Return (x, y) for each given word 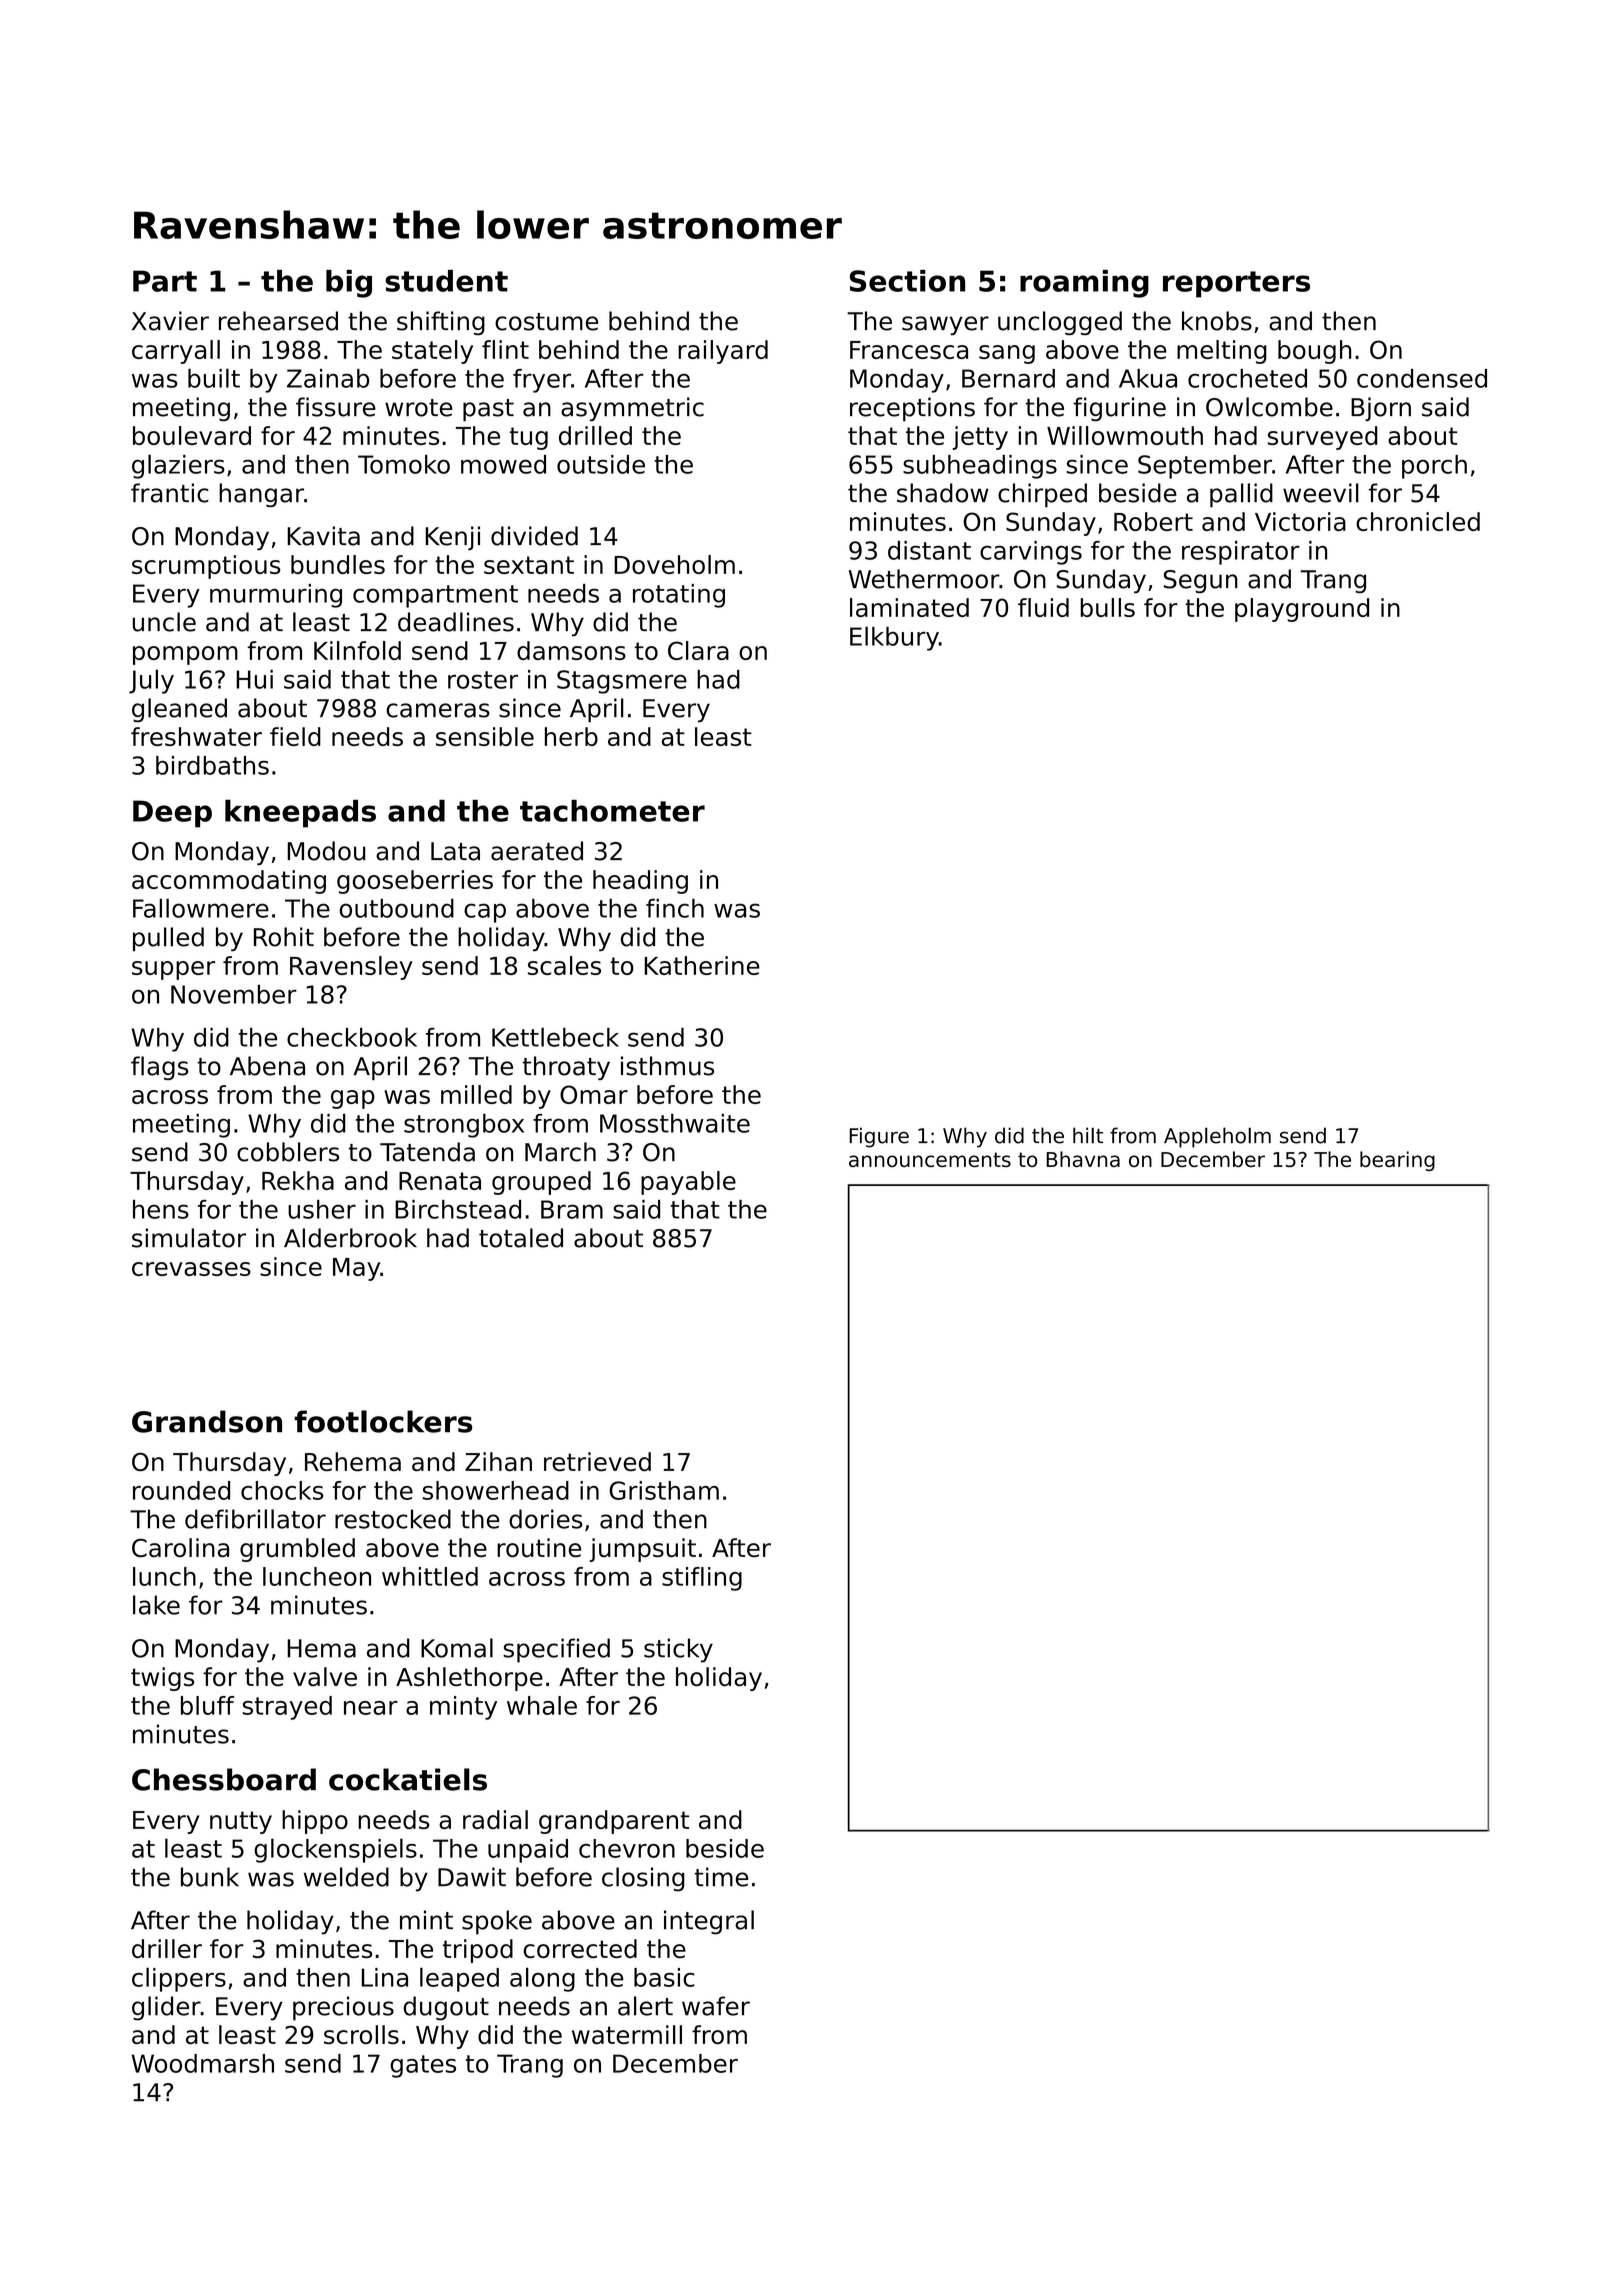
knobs (1217, 321)
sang (1007, 354)
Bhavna (1083, 1159)
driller (167, 1948)
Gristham (664, 1490)
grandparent (614, 1822)
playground (1302, 610)
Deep (172, 814)
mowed (503, 464)
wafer (716, 2006)
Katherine (702, 965)
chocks (282, 1490)
